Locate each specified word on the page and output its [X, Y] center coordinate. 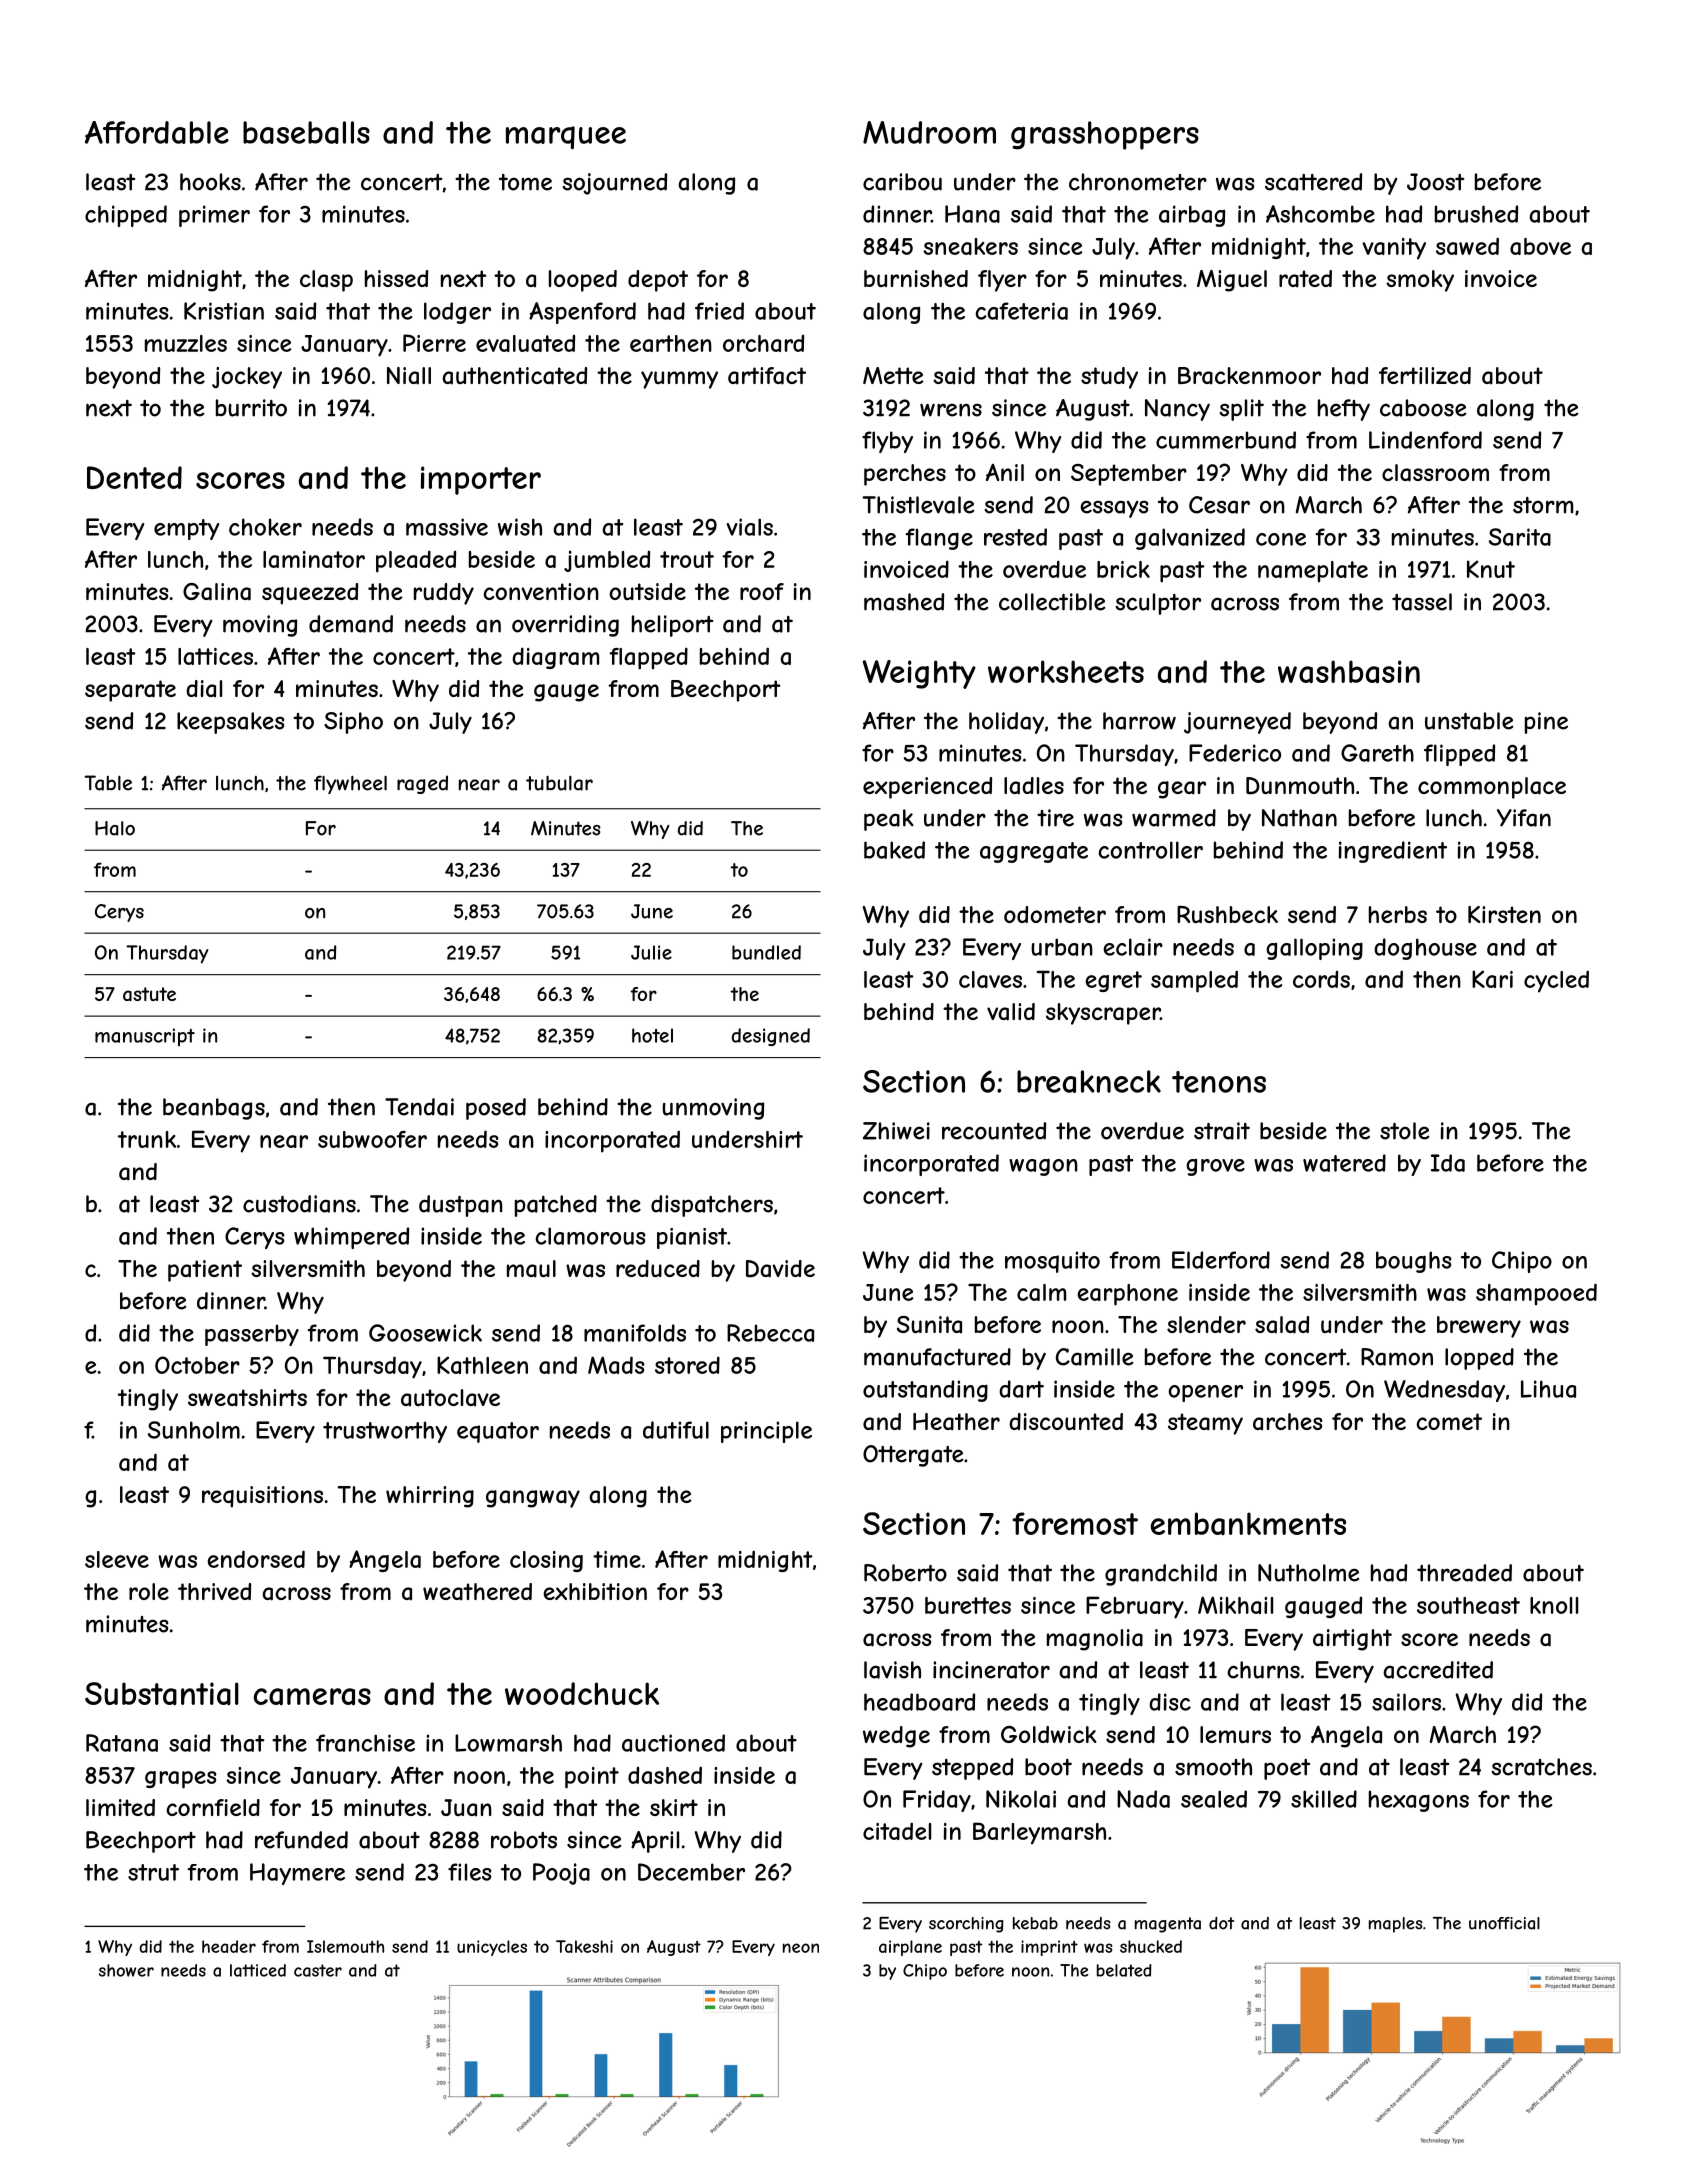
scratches [1542, 1767]
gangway [533, 1499]
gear [1182, 790]
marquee [566, 137]
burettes [968, 1605]
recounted [994, 1131]
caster [318, 1970]
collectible [1052, 602]
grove [1215, 1167]
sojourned [615, 184]
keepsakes [231, 723]
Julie [651, 952]
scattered [1313, 182]
